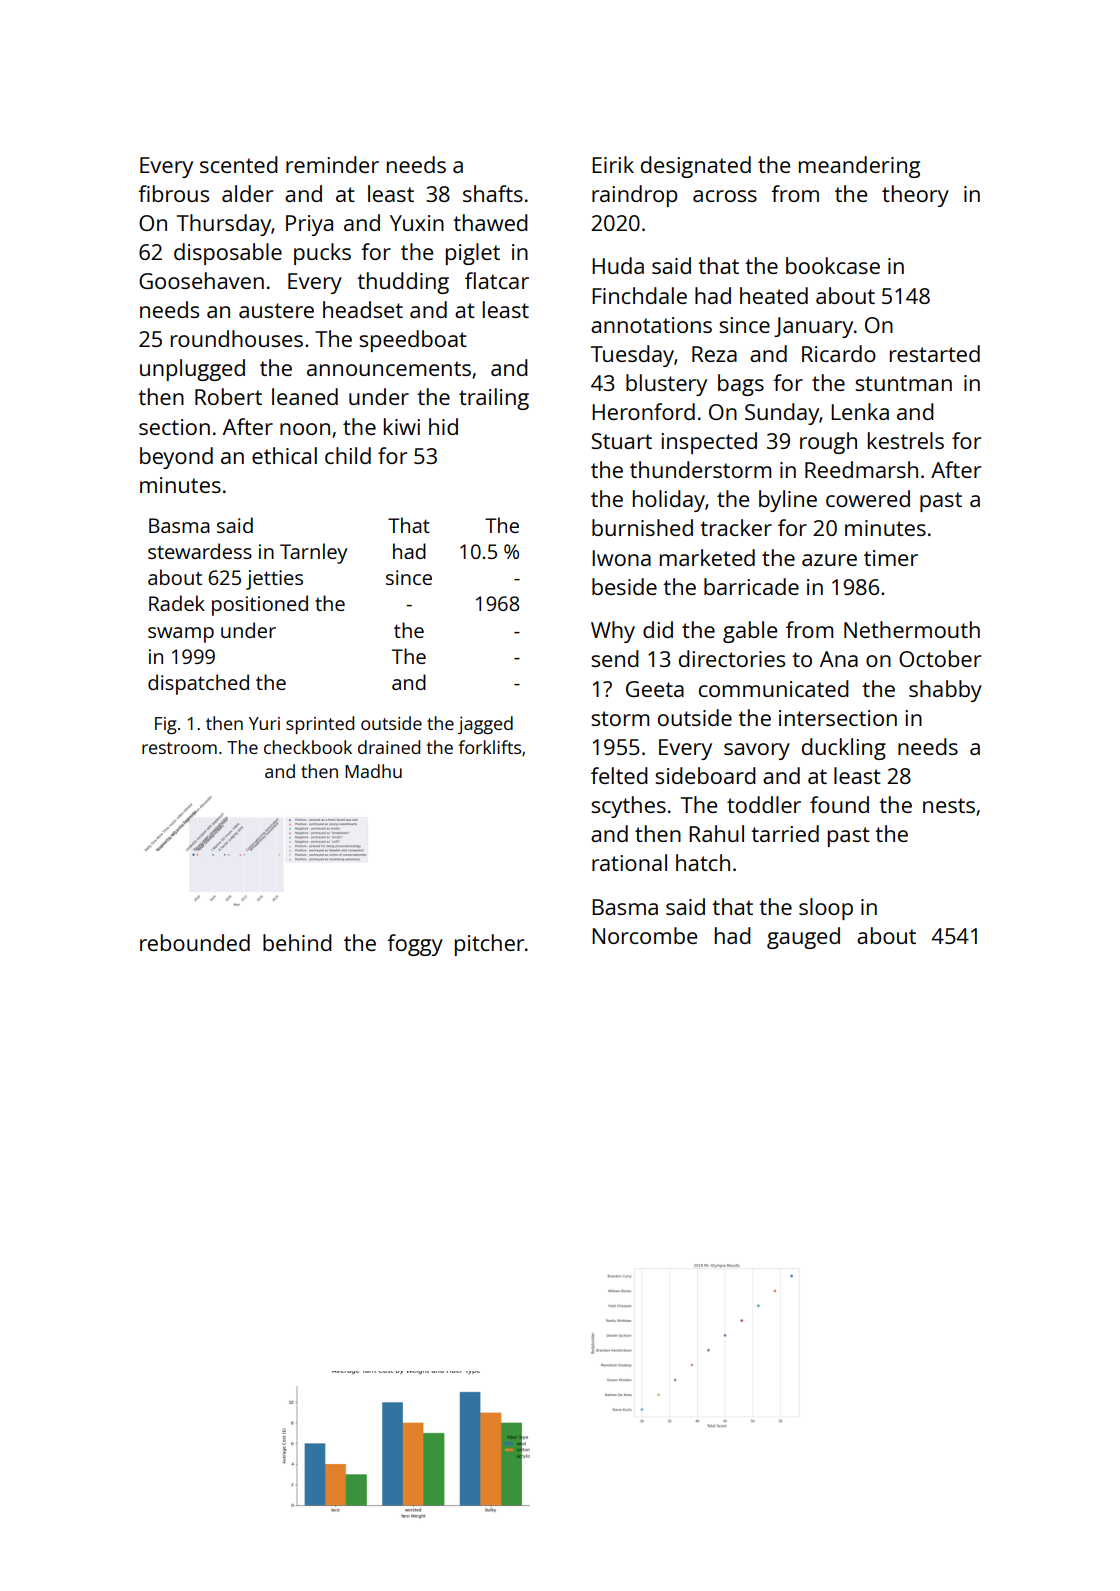  What do you see at coordinates (750, 632) in the document?
I see `gable` at bounding box center [750, 632].
